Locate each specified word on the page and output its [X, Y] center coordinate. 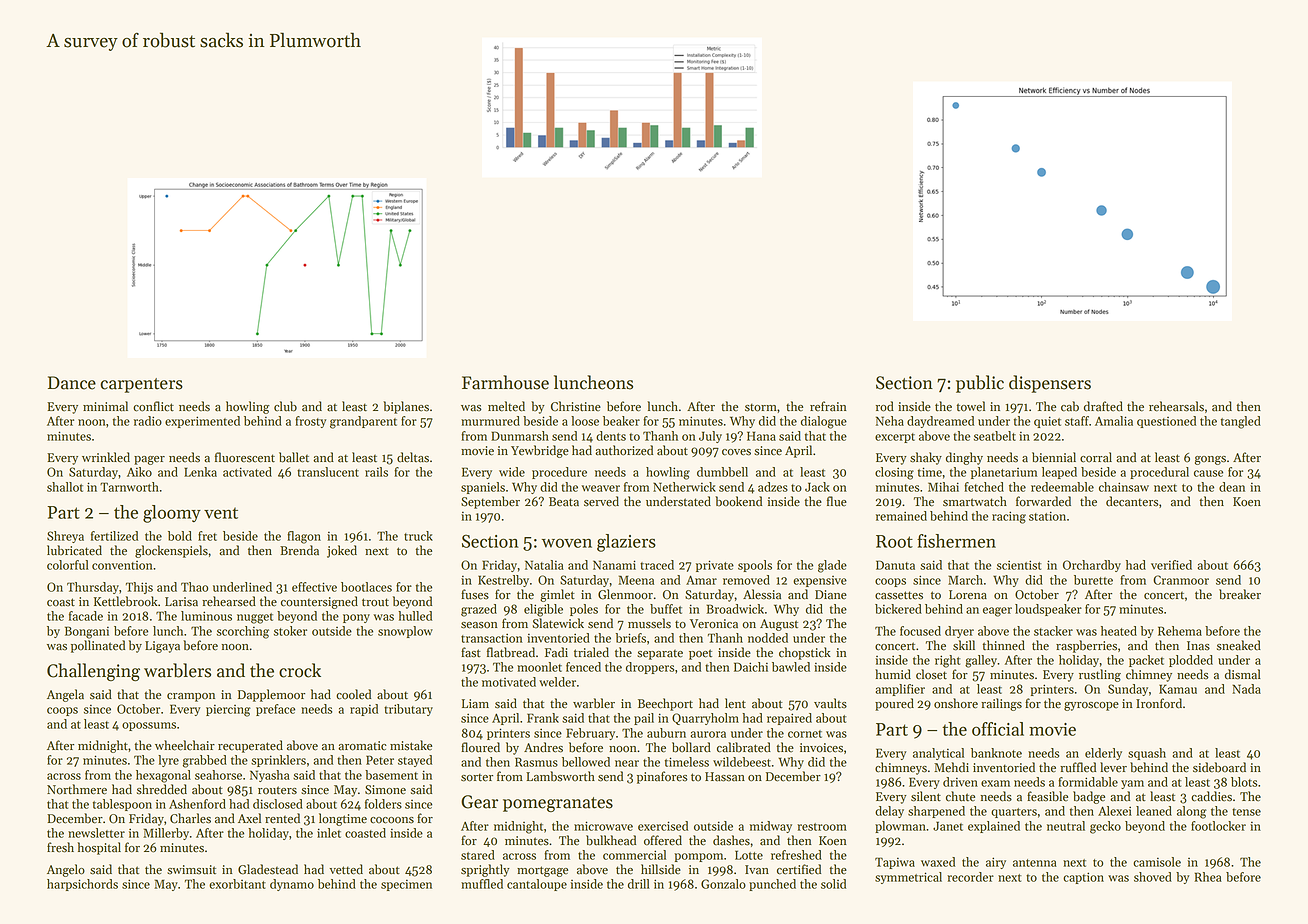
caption [1083, 878]
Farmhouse [505, 382]
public [980, 384]
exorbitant [237, 884]
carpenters [141, 385]
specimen [406, 885]
